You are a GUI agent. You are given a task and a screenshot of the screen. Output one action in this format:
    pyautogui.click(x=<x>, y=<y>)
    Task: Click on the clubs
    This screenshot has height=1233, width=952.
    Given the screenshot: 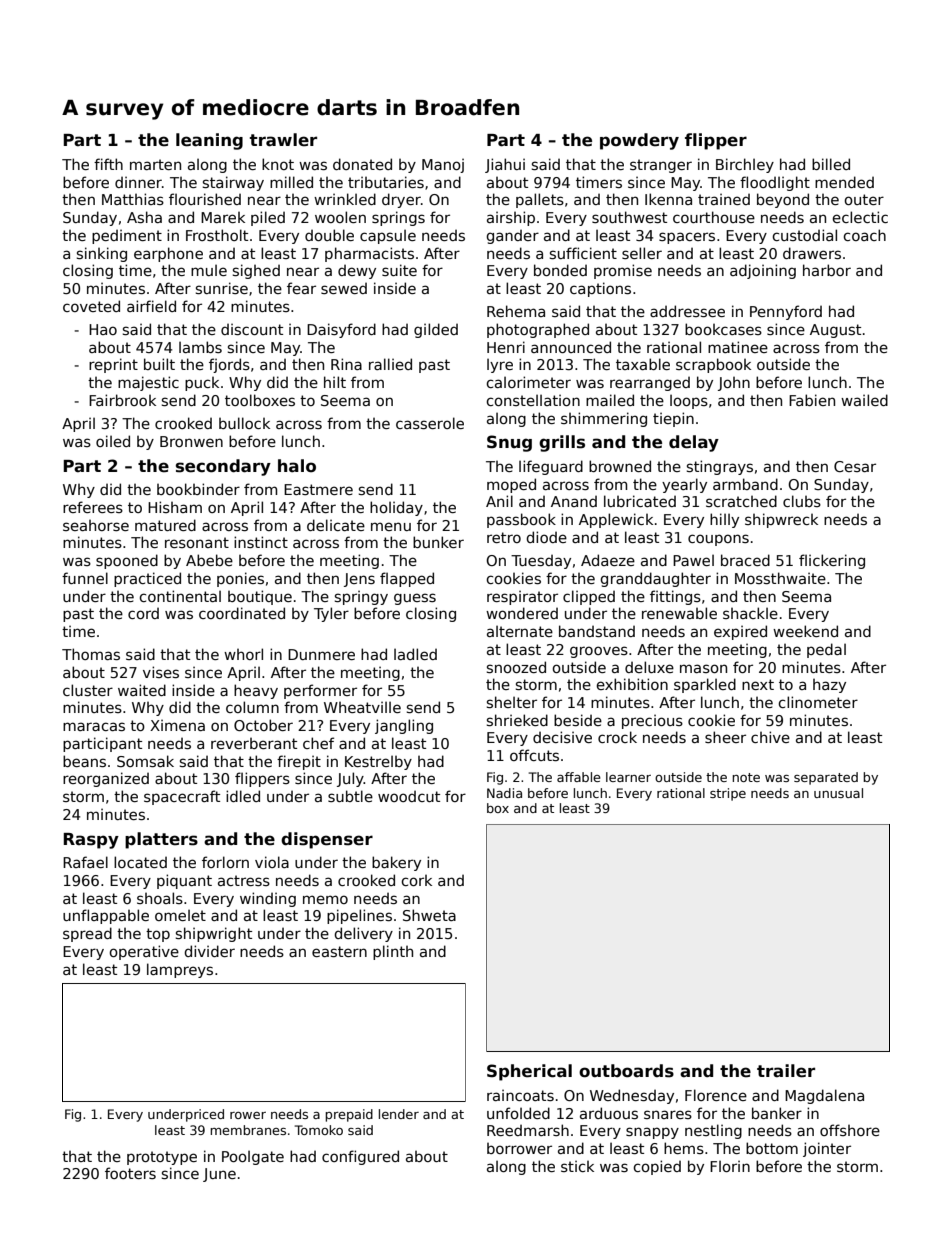 What is the action you would take?
    pyautogui.click(x=802, y=501)
